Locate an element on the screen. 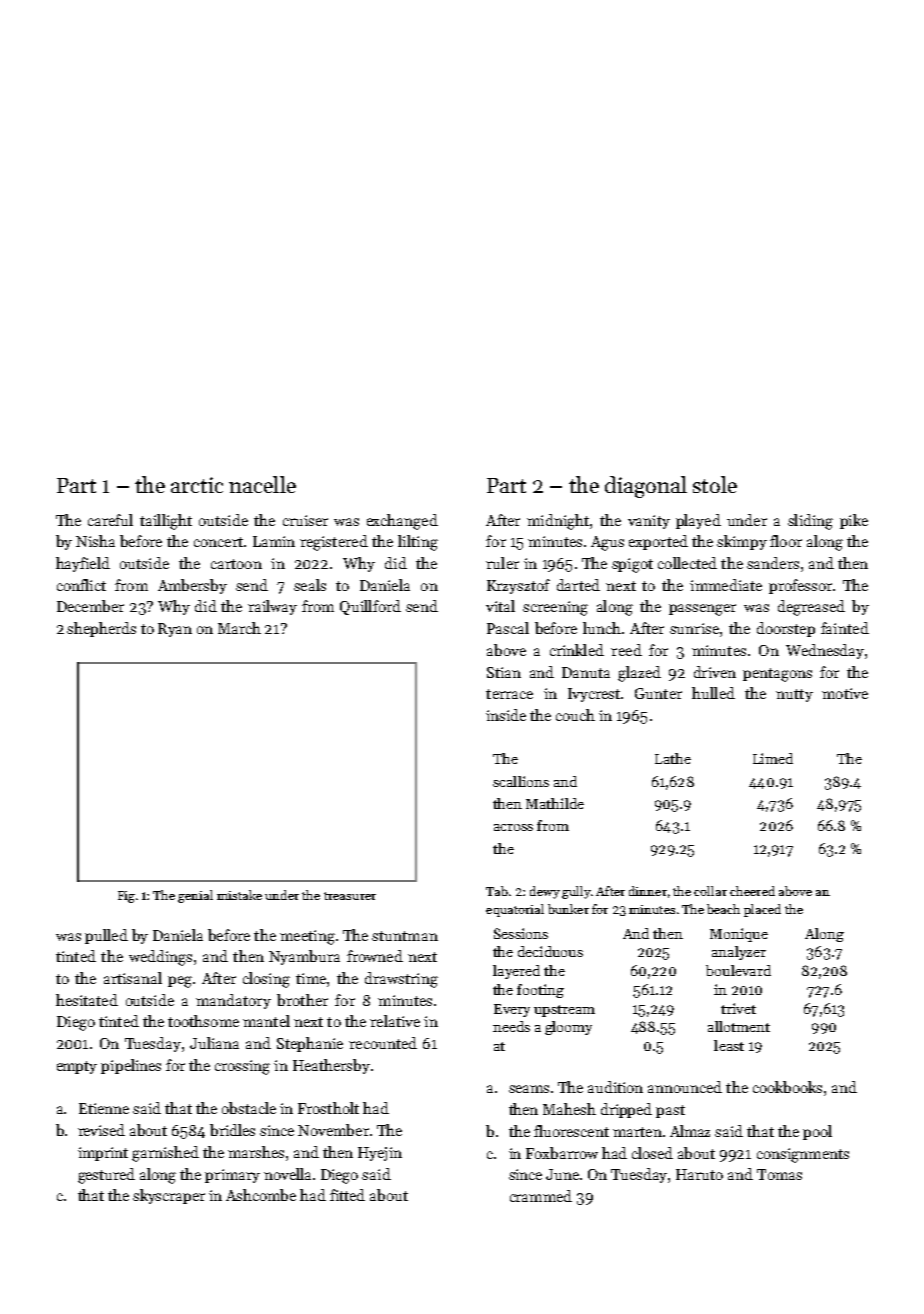 The image size is (924, 1314). diagonal is located at coordinates (646, 487).
